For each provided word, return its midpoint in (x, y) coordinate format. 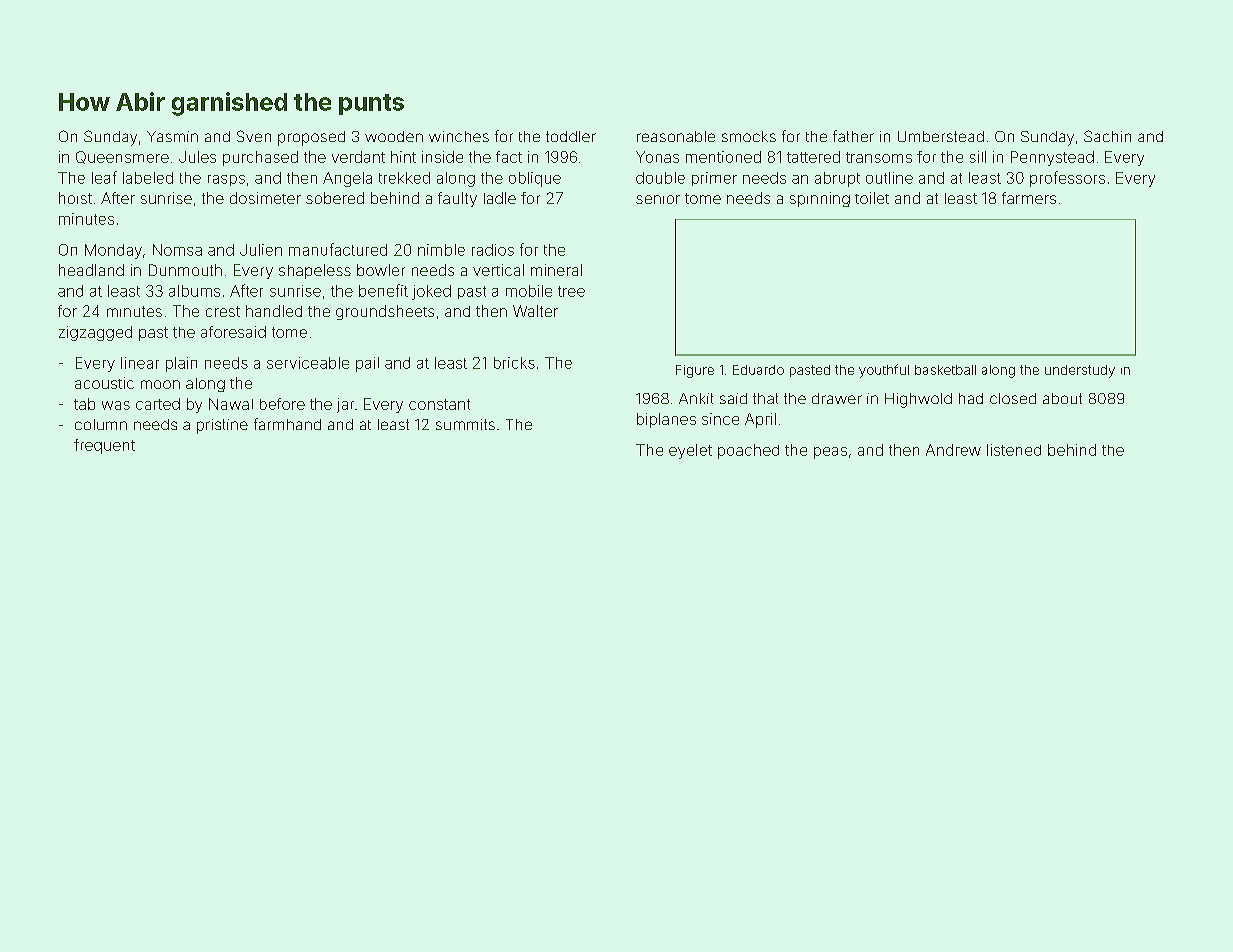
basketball (945, 370)
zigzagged (95, 333)
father (853, 136)
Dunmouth (185, 270)
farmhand (287, 424)
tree (571, 291)
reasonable (676, 136)
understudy (1080, 371)
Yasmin (172, 136)
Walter (535, 311)
